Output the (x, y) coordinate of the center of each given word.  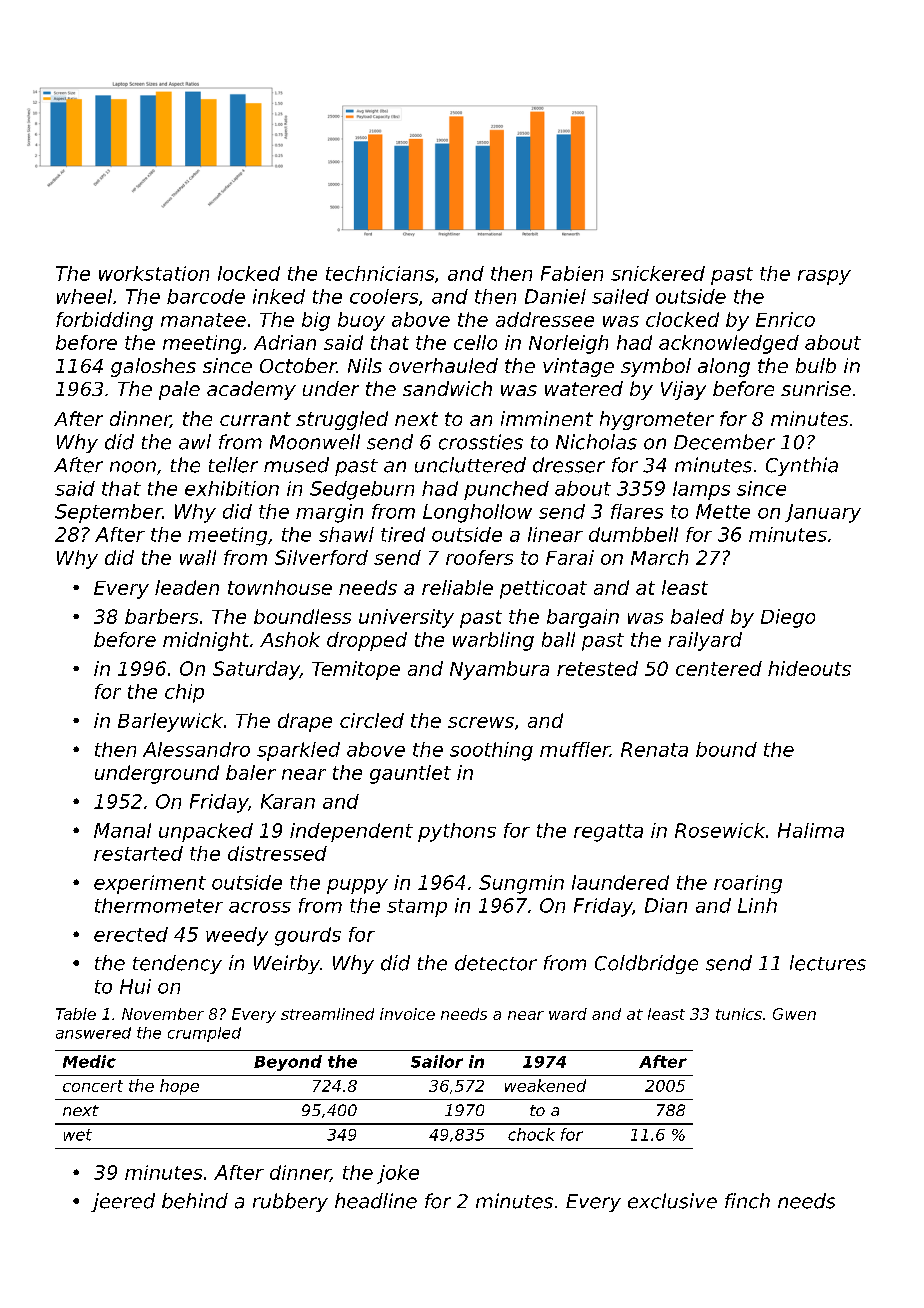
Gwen (794, 1014)
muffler (575, 749)
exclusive (672, 1201)
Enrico (785, 319)
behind (195, 1201)
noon (133, 467)
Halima (811, 830)
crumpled (204, 1034)
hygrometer (657, 420)
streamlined (327, 1014)
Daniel (555, 296)
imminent (547, 418)
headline (376, 1201)
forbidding (104, 321)
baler (251, 772)
